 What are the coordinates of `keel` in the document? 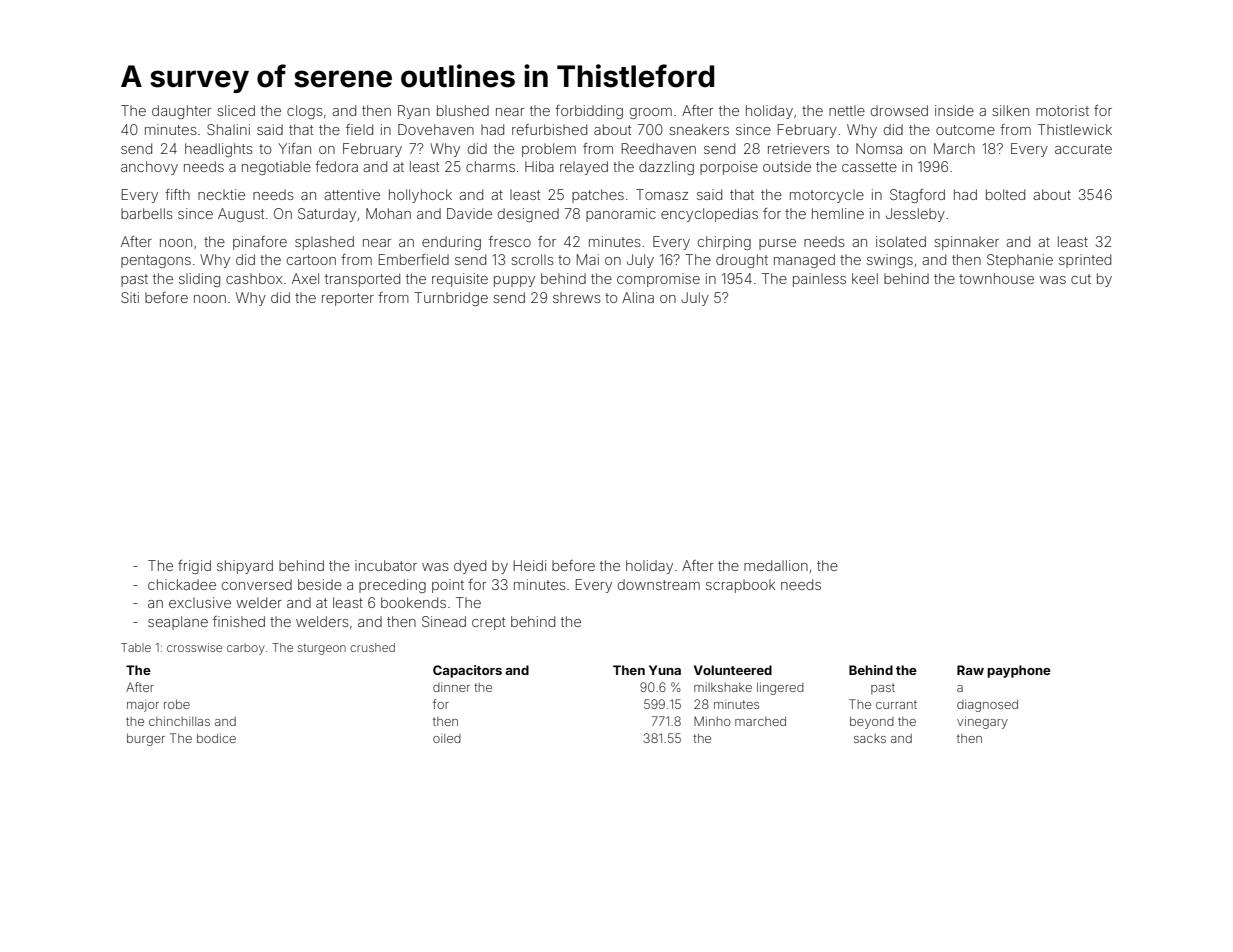 It's located at (865, 278).
